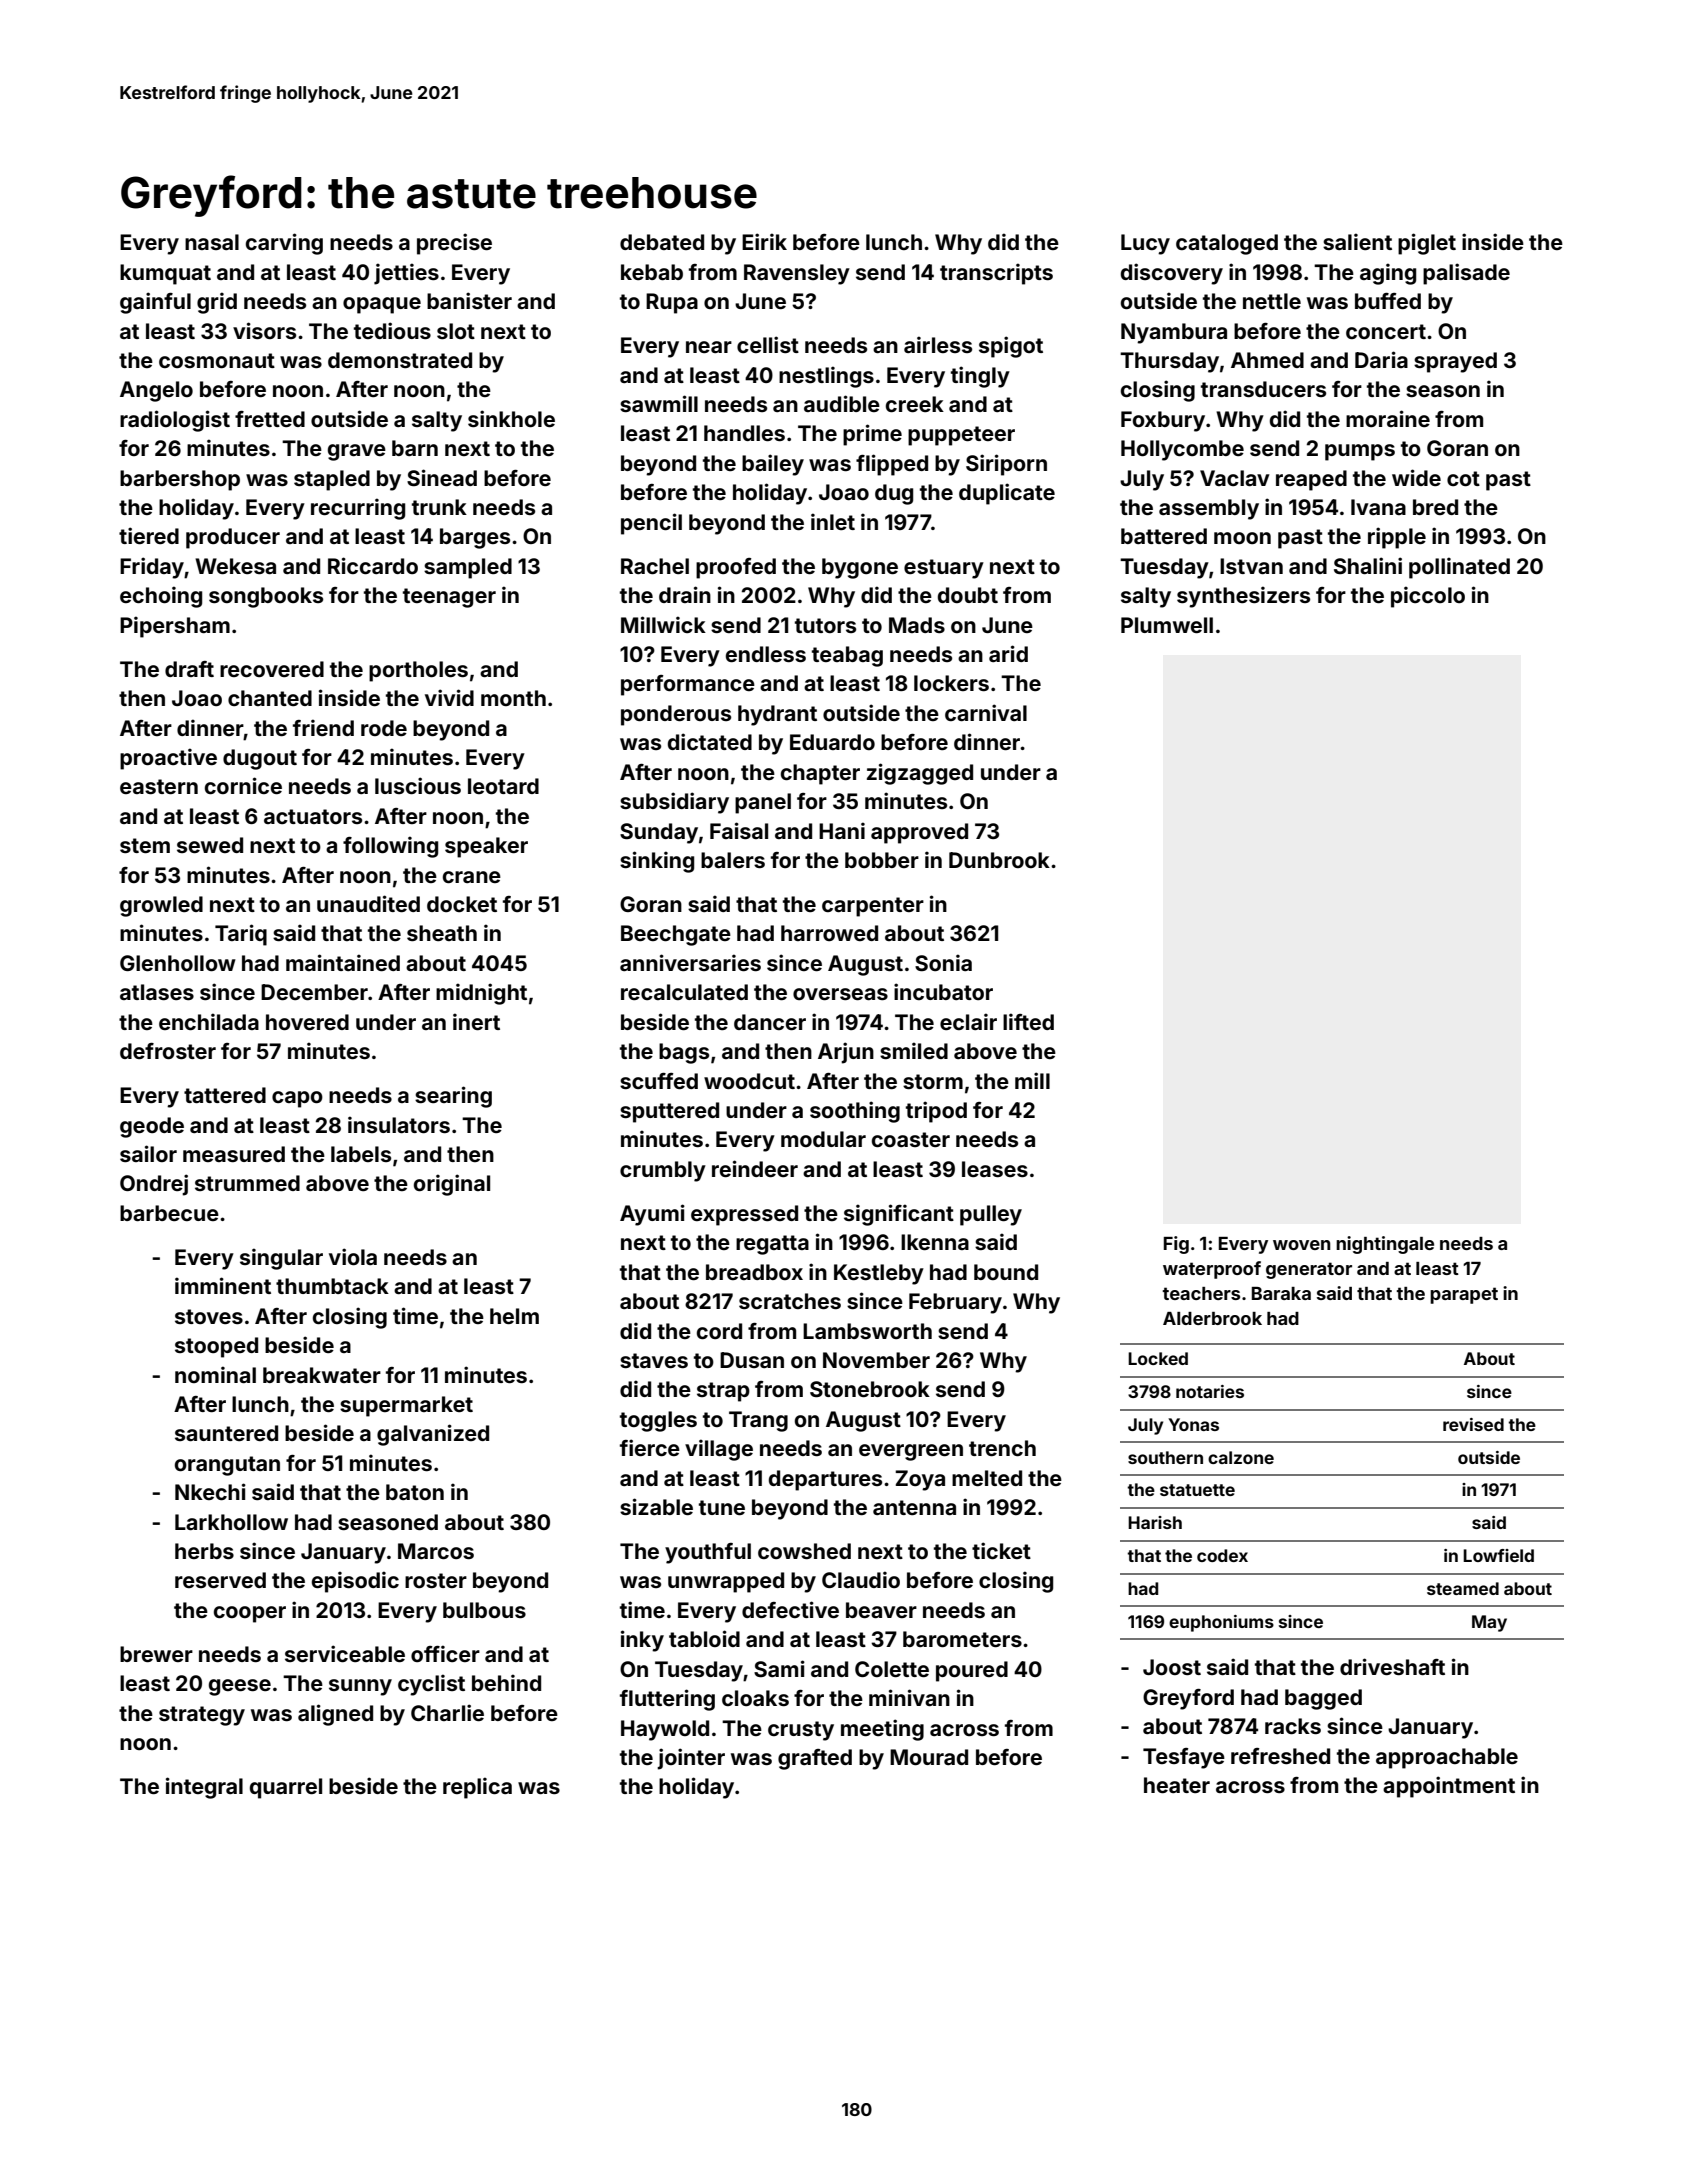  What do you see at coordinates (755, 1698) in the image?
I see `cloaks` at bounding box center [755, 1698].
